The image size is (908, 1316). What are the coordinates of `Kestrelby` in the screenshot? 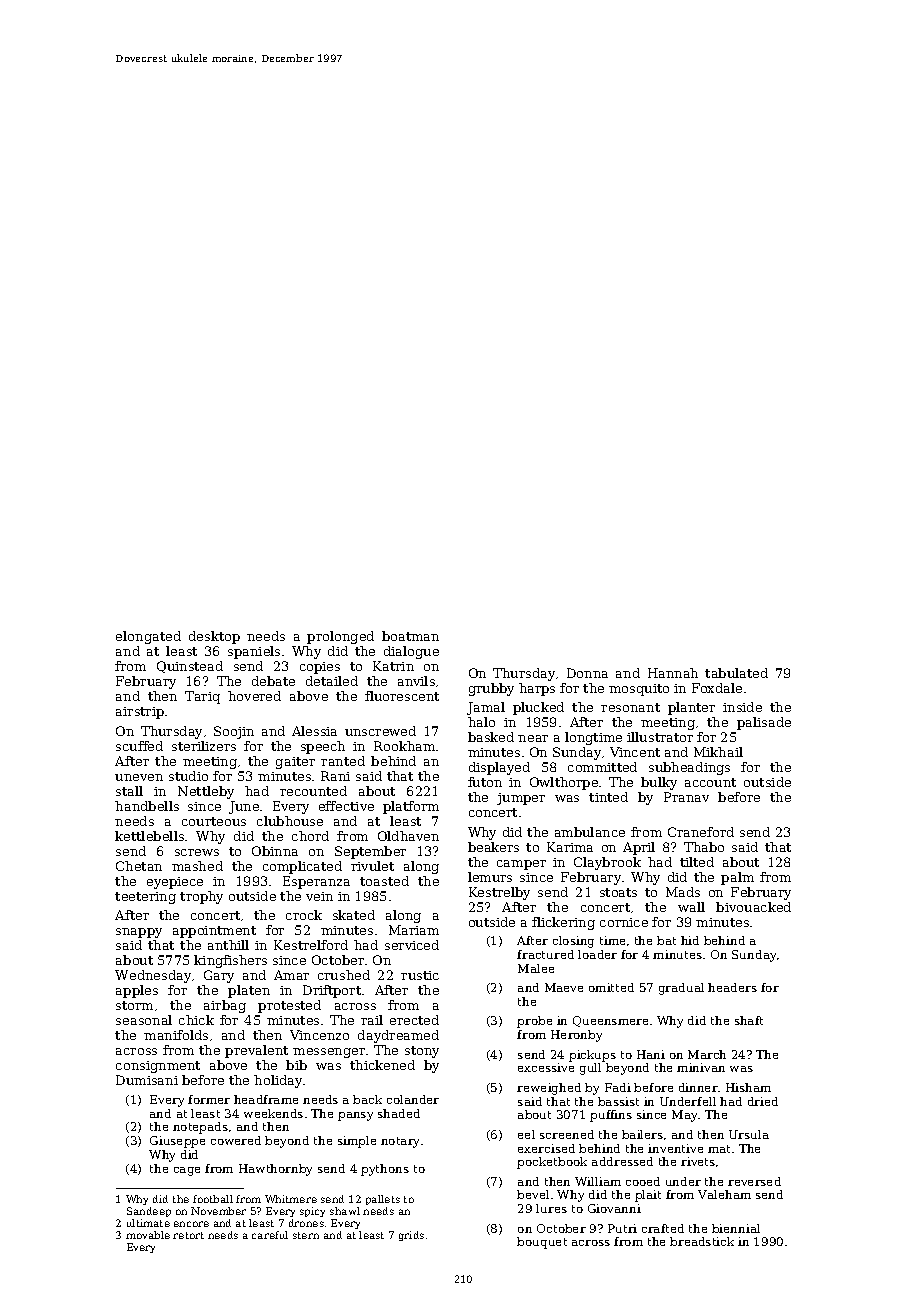 It's located at (499, 893).
